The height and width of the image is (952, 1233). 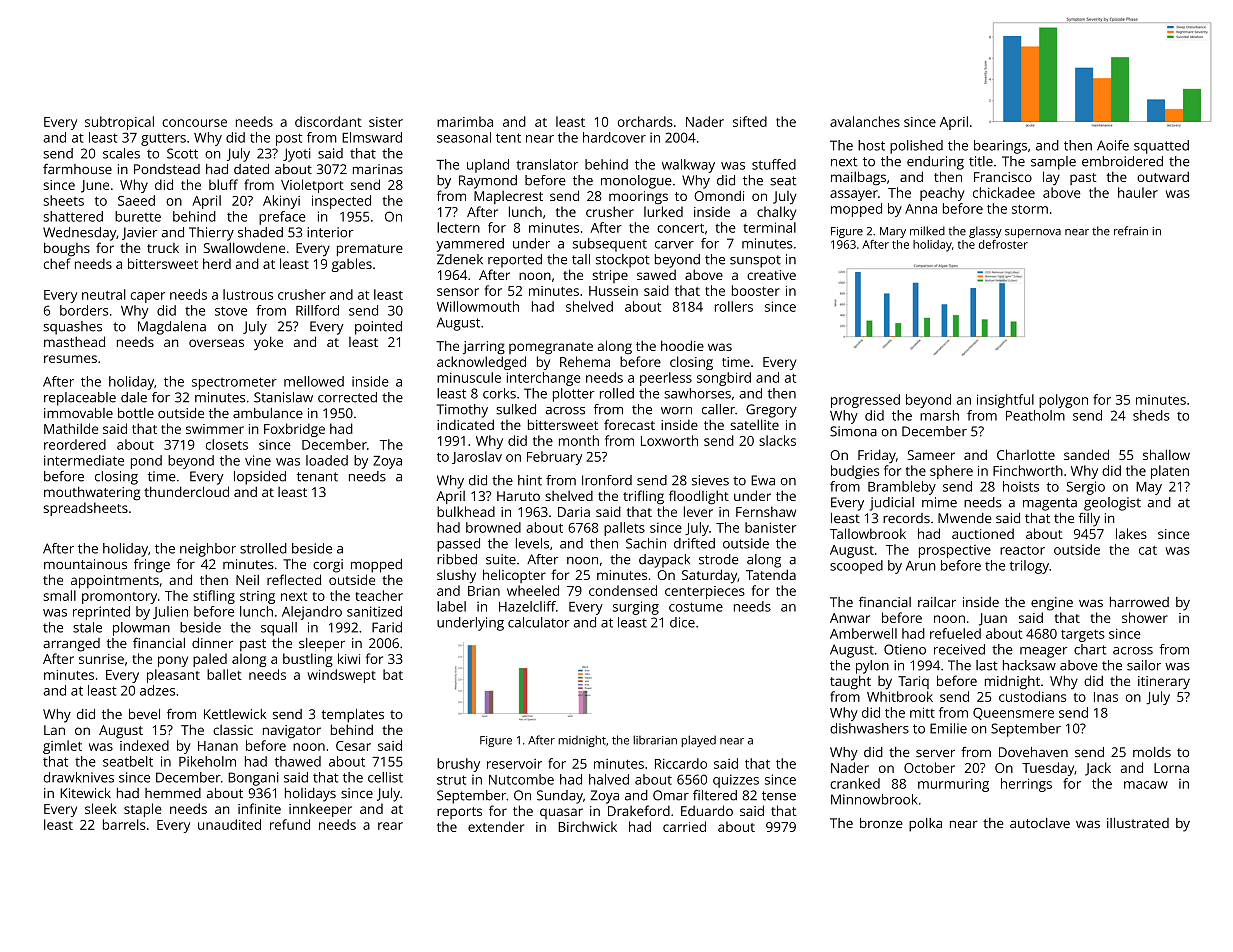 What do you see at coordinates (865, 121) in the image?
I see `avalanches` at bounding box center [865, 121].
